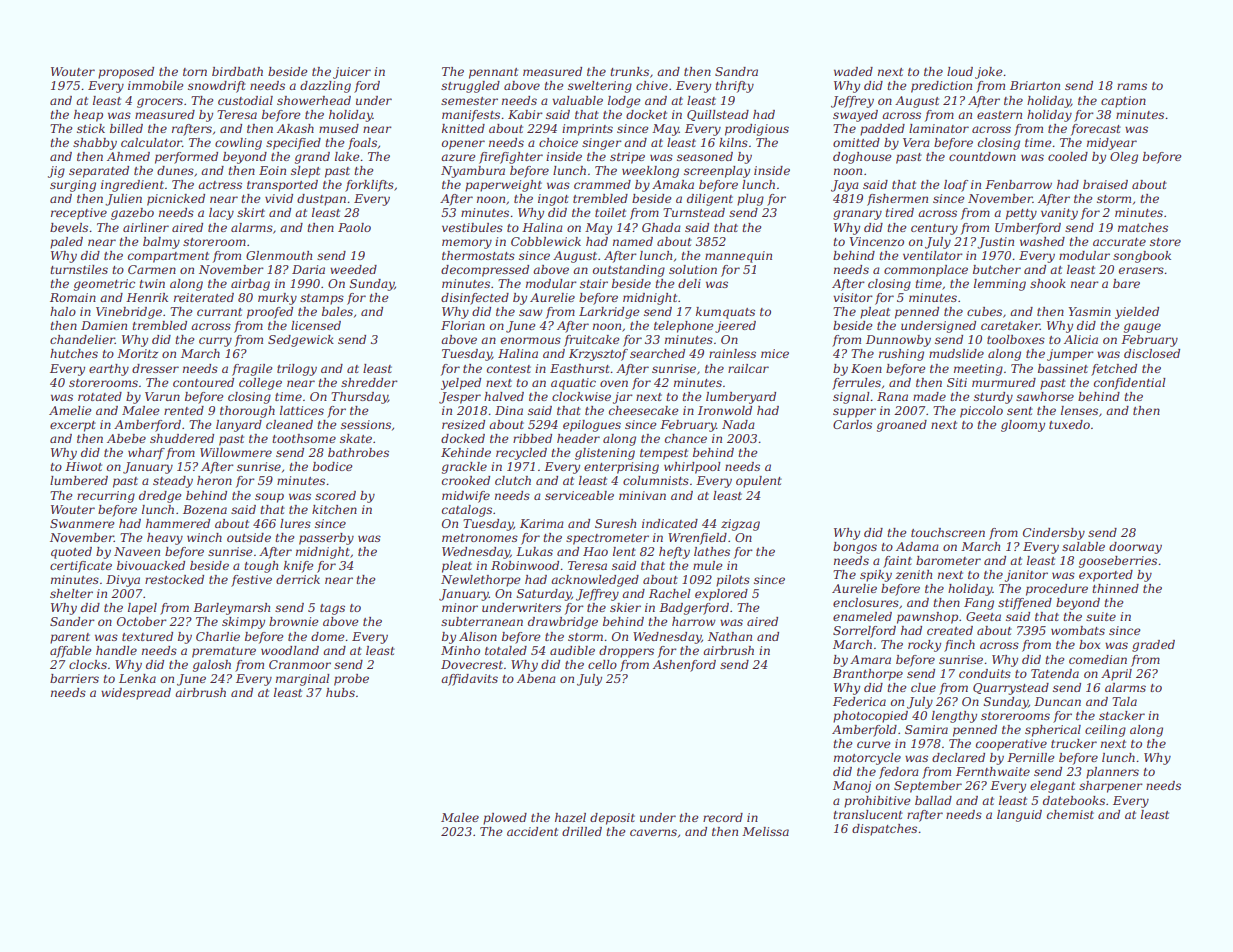 The image size is (1233, 952). I want to click on gloomy, so click(1023, 426).
